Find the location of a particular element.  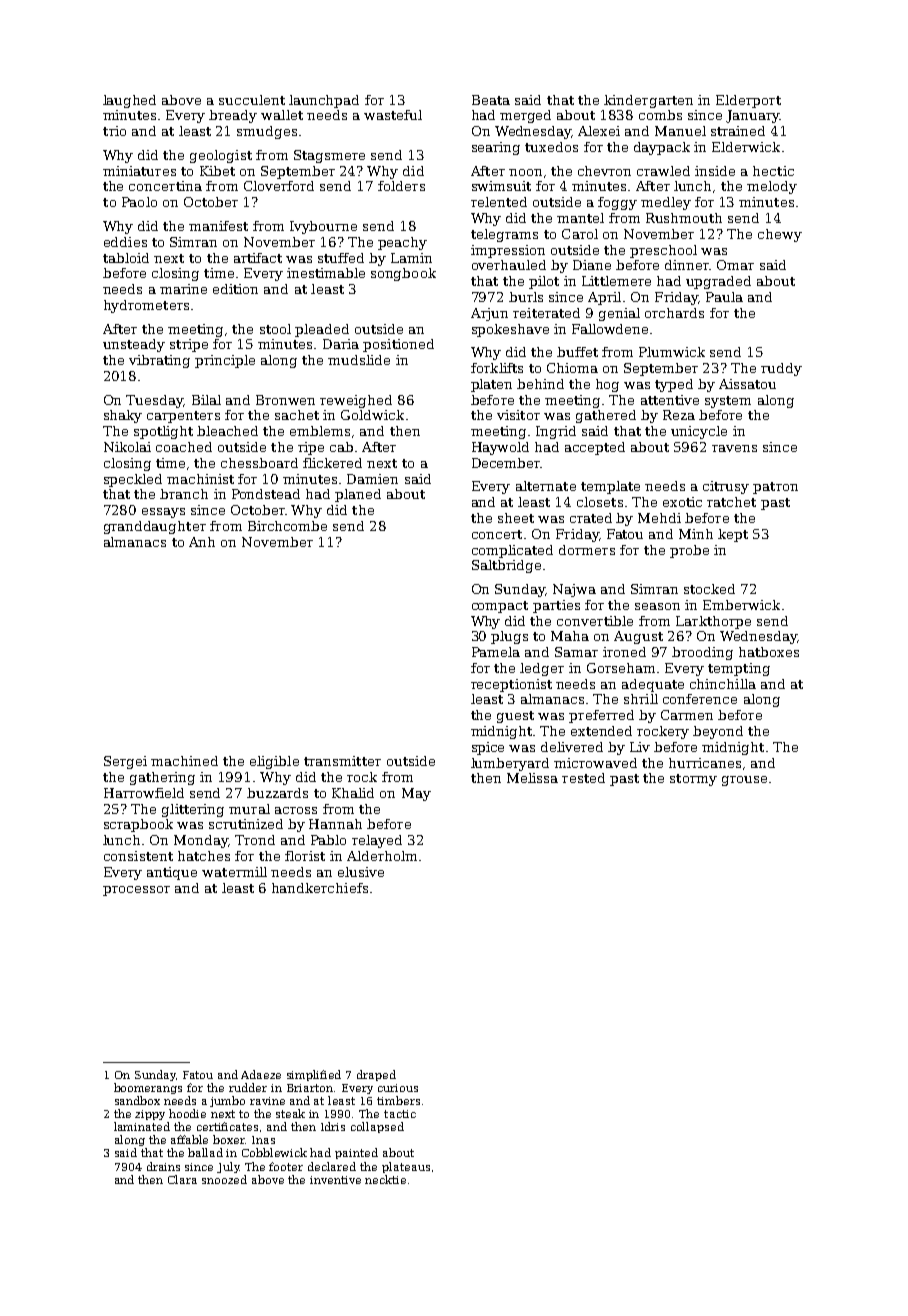

Damien is located at coordinates (372, 479).
